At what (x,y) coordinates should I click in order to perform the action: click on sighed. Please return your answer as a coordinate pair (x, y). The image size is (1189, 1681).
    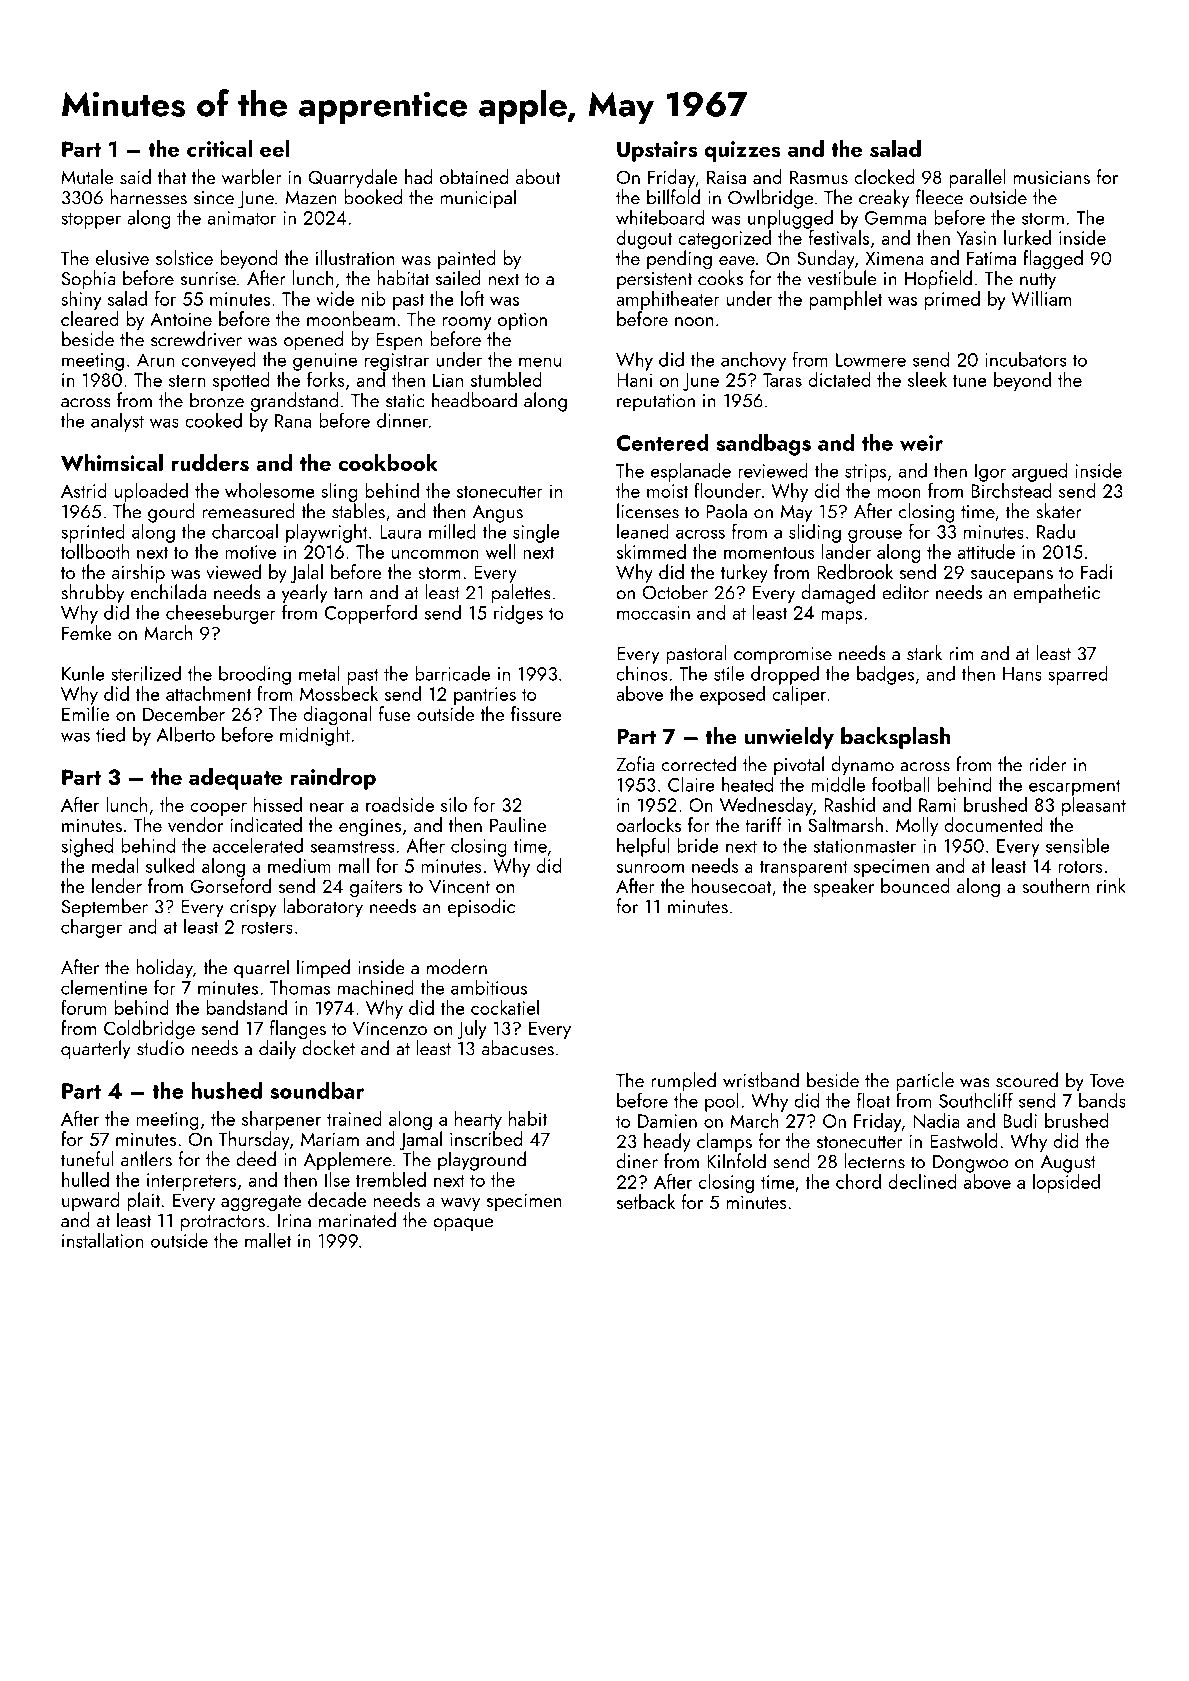
    Looking at the image, I should click on (87, 847).
